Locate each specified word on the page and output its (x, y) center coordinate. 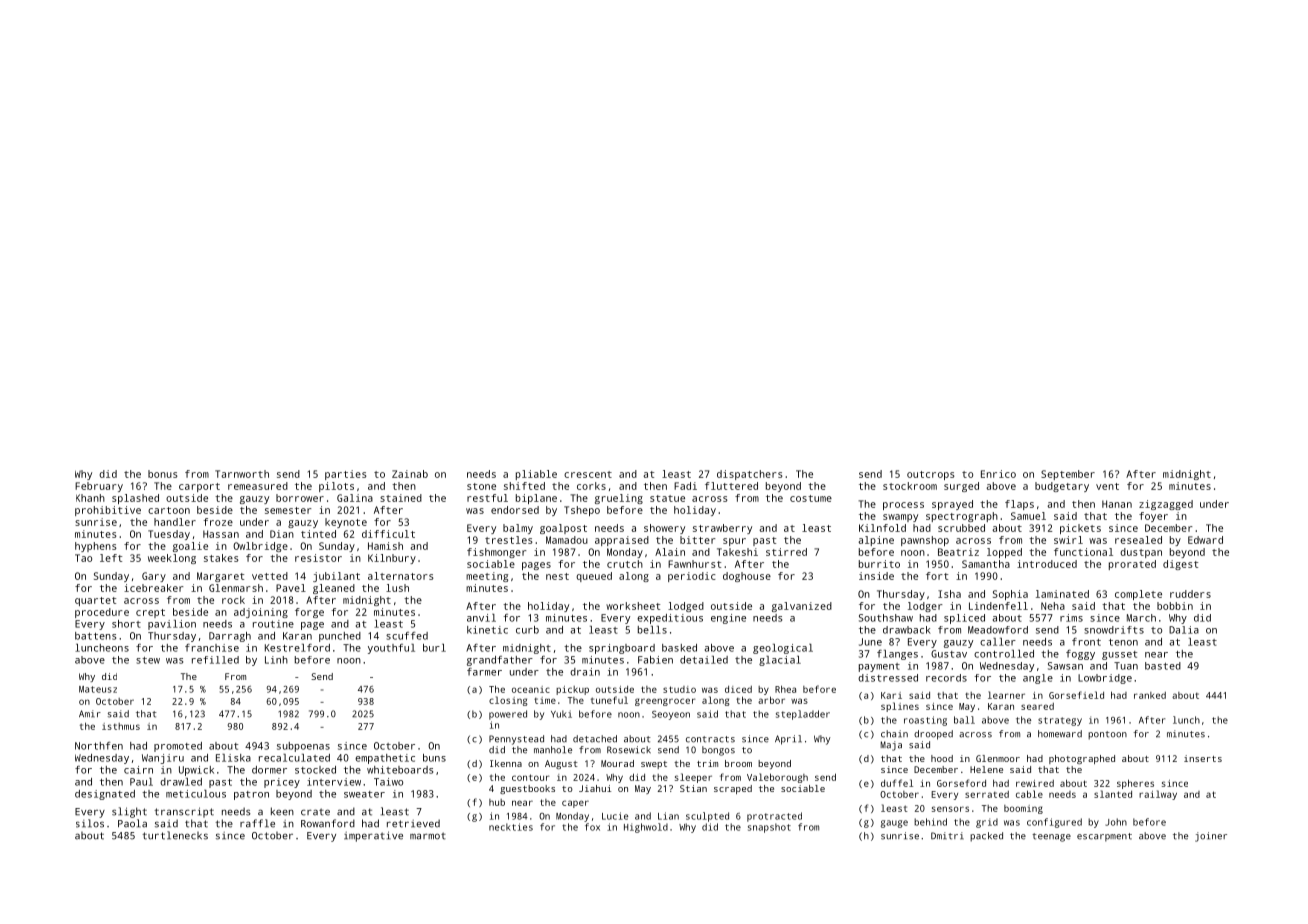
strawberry (722, 529)
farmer (484, 672)
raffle (257, 823)
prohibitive (108, 511)
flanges (897, 655)
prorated (1132, 565)
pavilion (172, 625)
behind (930, 822)
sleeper (693, 778)
